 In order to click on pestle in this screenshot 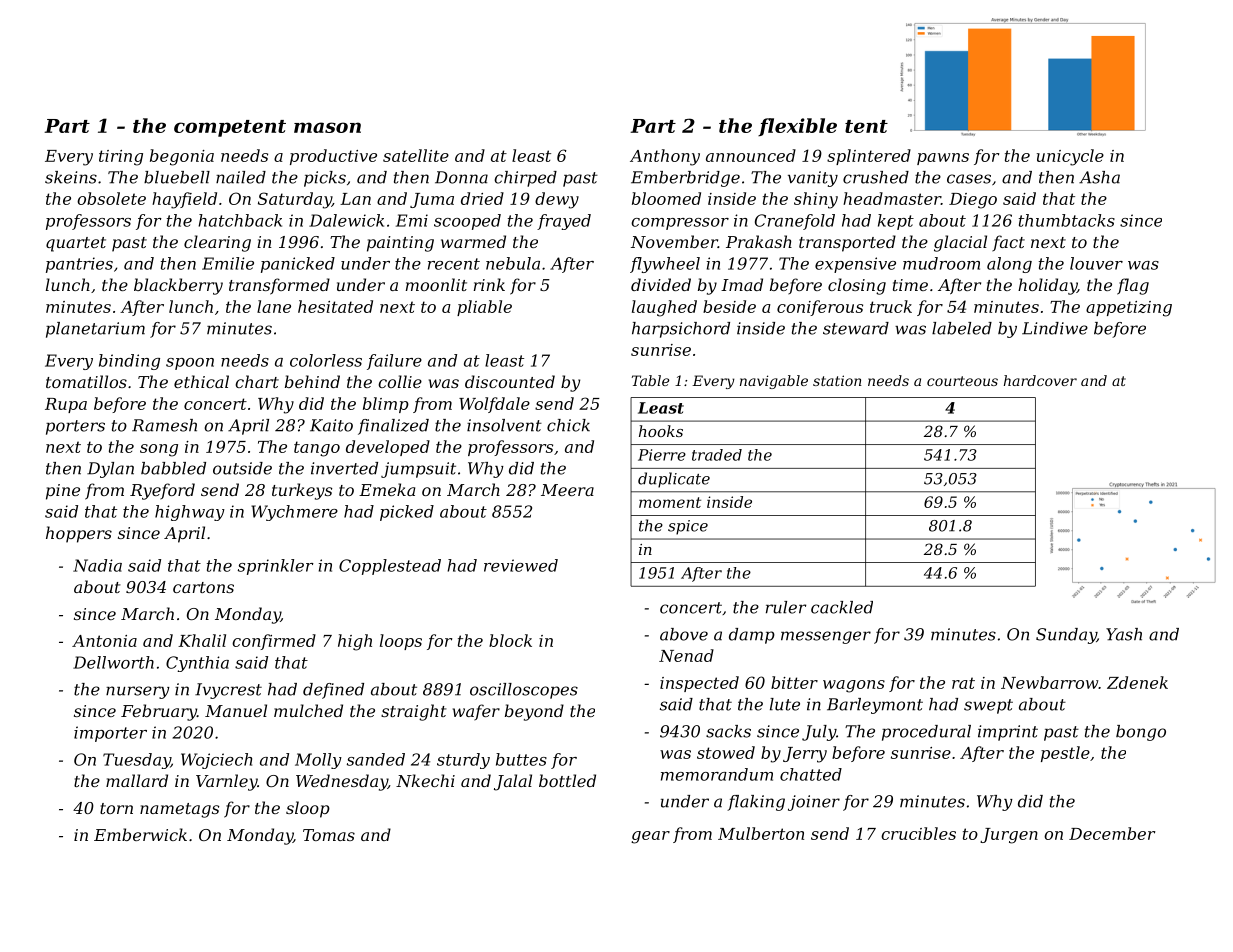, I will do `click(1065, 754)`.
